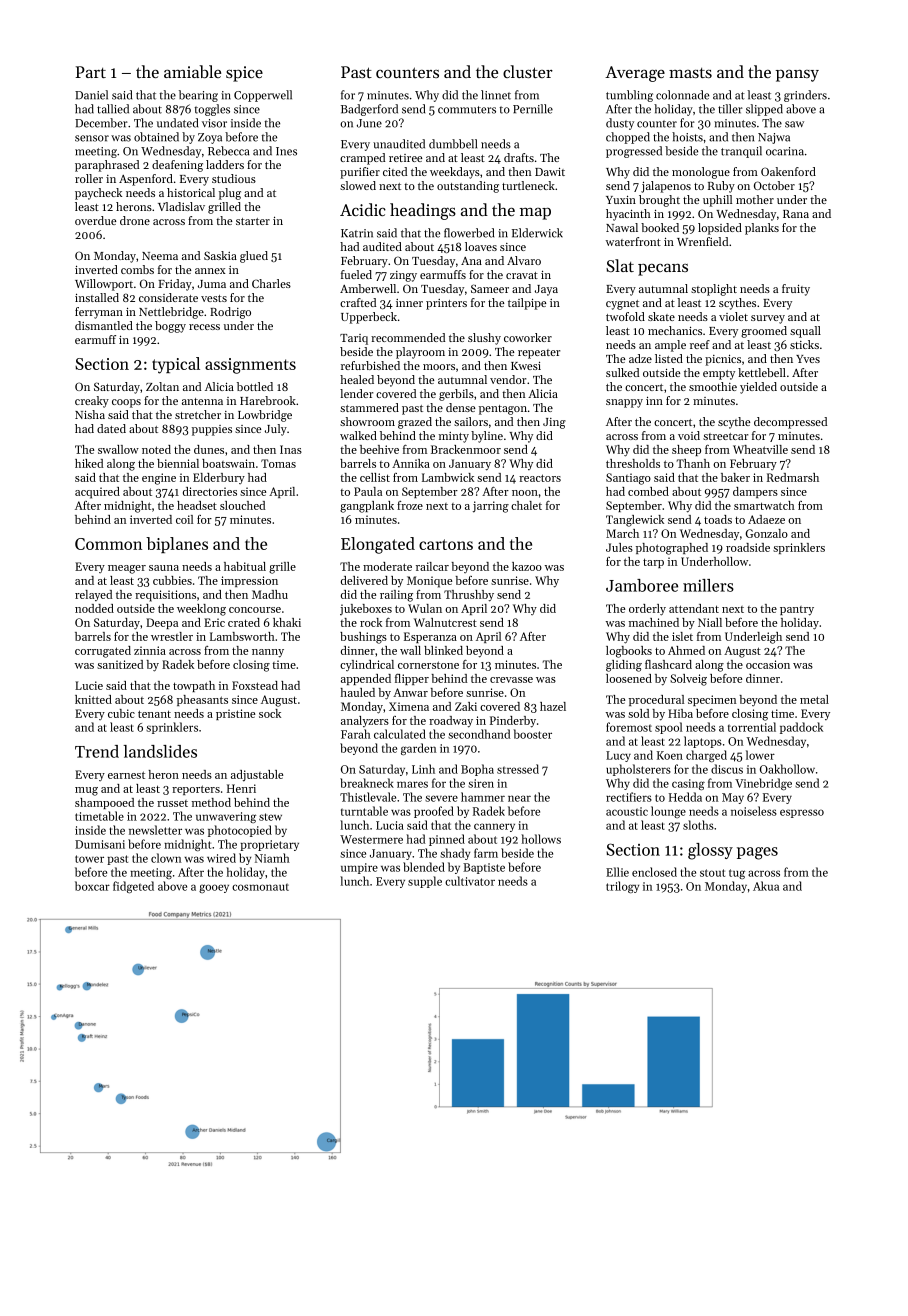  What do you see at coordinates (99, 313) in the document?
I see `ferryman` at bounding box center [99, 313].
